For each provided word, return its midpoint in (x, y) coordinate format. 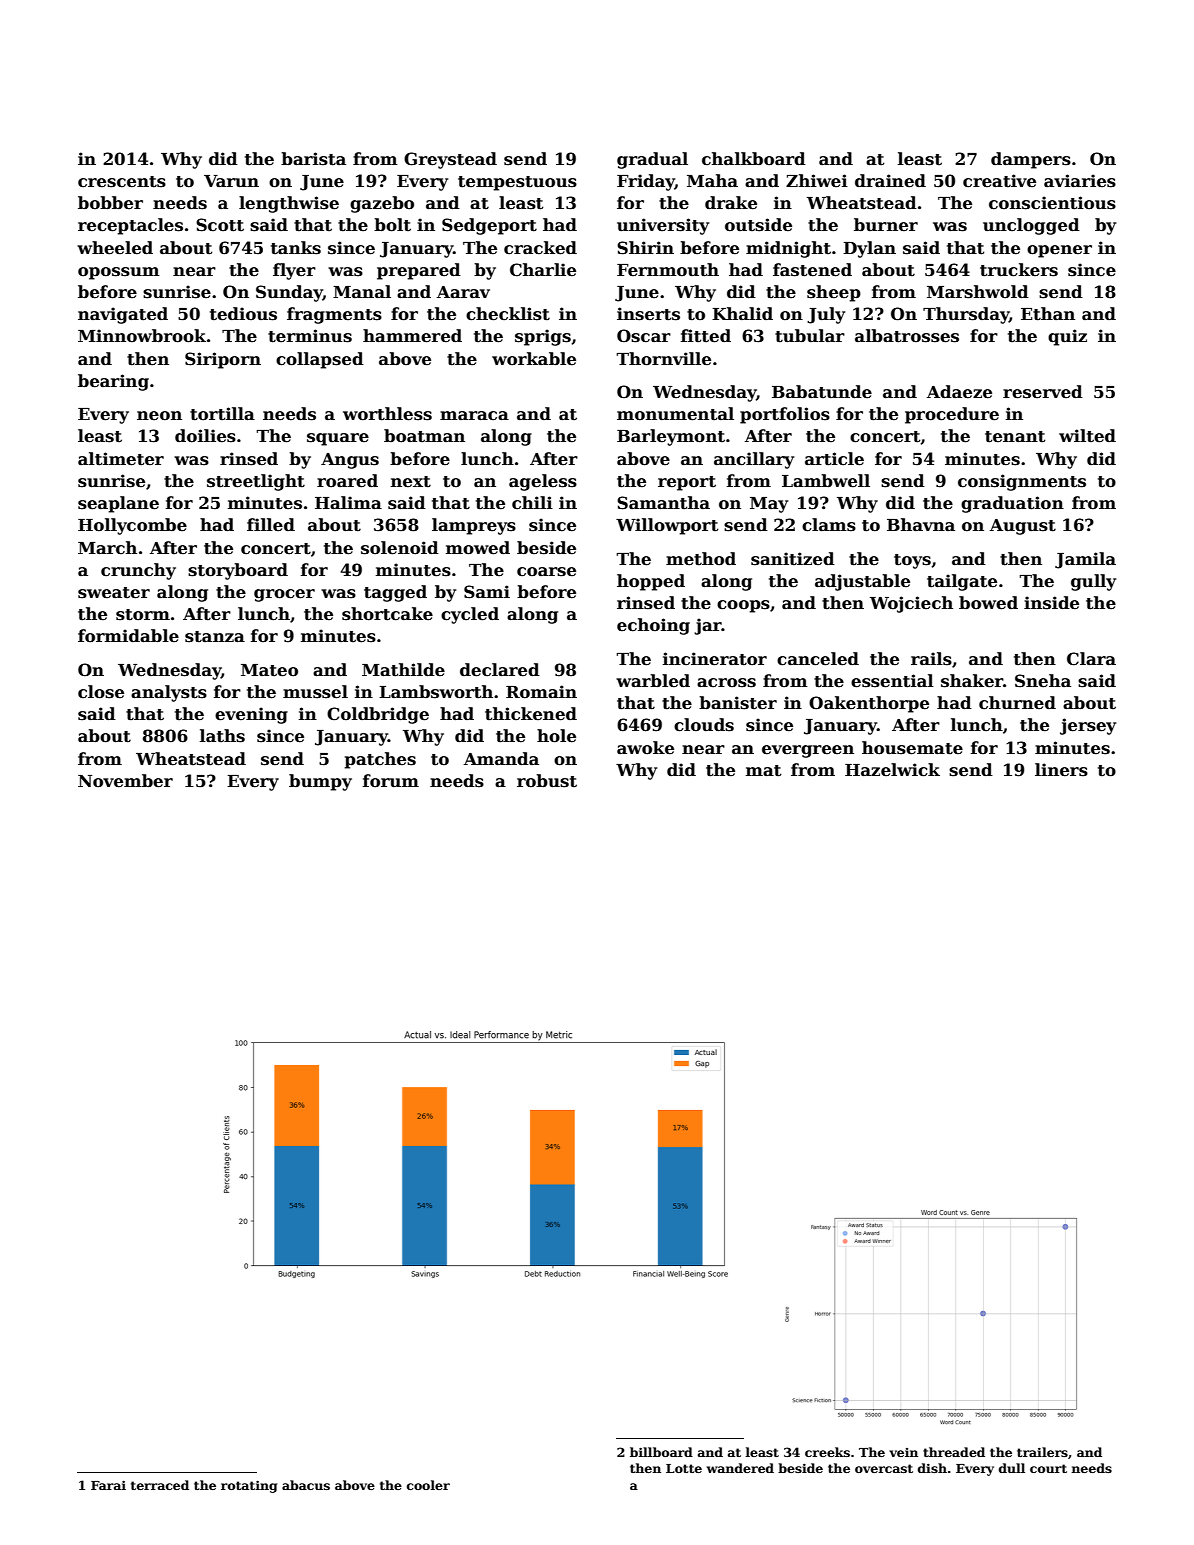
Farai (108, 1485)
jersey (1088, 726)
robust (547, 781)
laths (222, 736)
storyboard (238, 571)
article (834, 459)
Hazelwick (892, 770)
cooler (428, 1485)
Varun (231, 181)
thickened (531, 714)
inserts (648, 314)
